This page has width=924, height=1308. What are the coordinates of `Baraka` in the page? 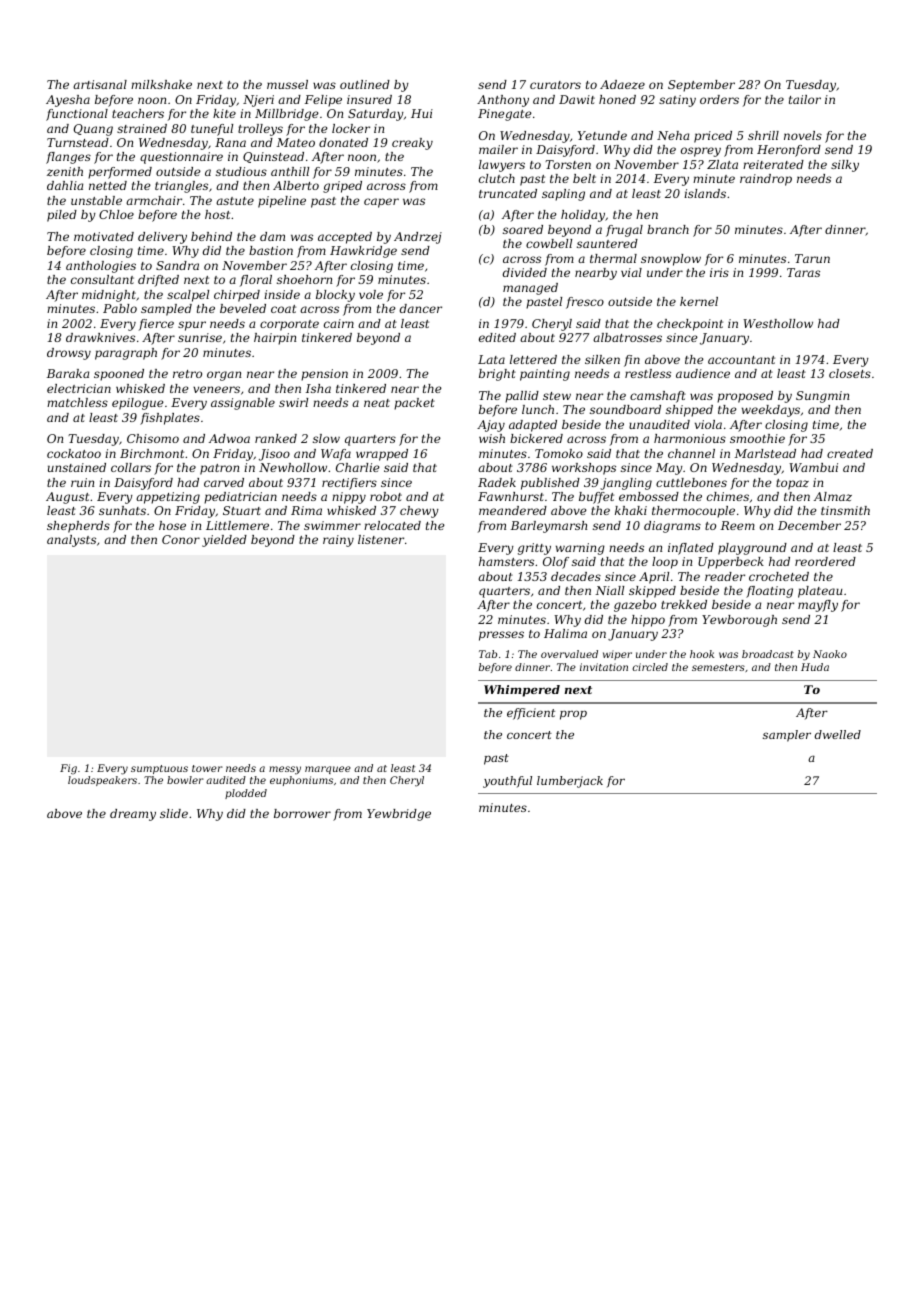 It's located at (68, 373).
